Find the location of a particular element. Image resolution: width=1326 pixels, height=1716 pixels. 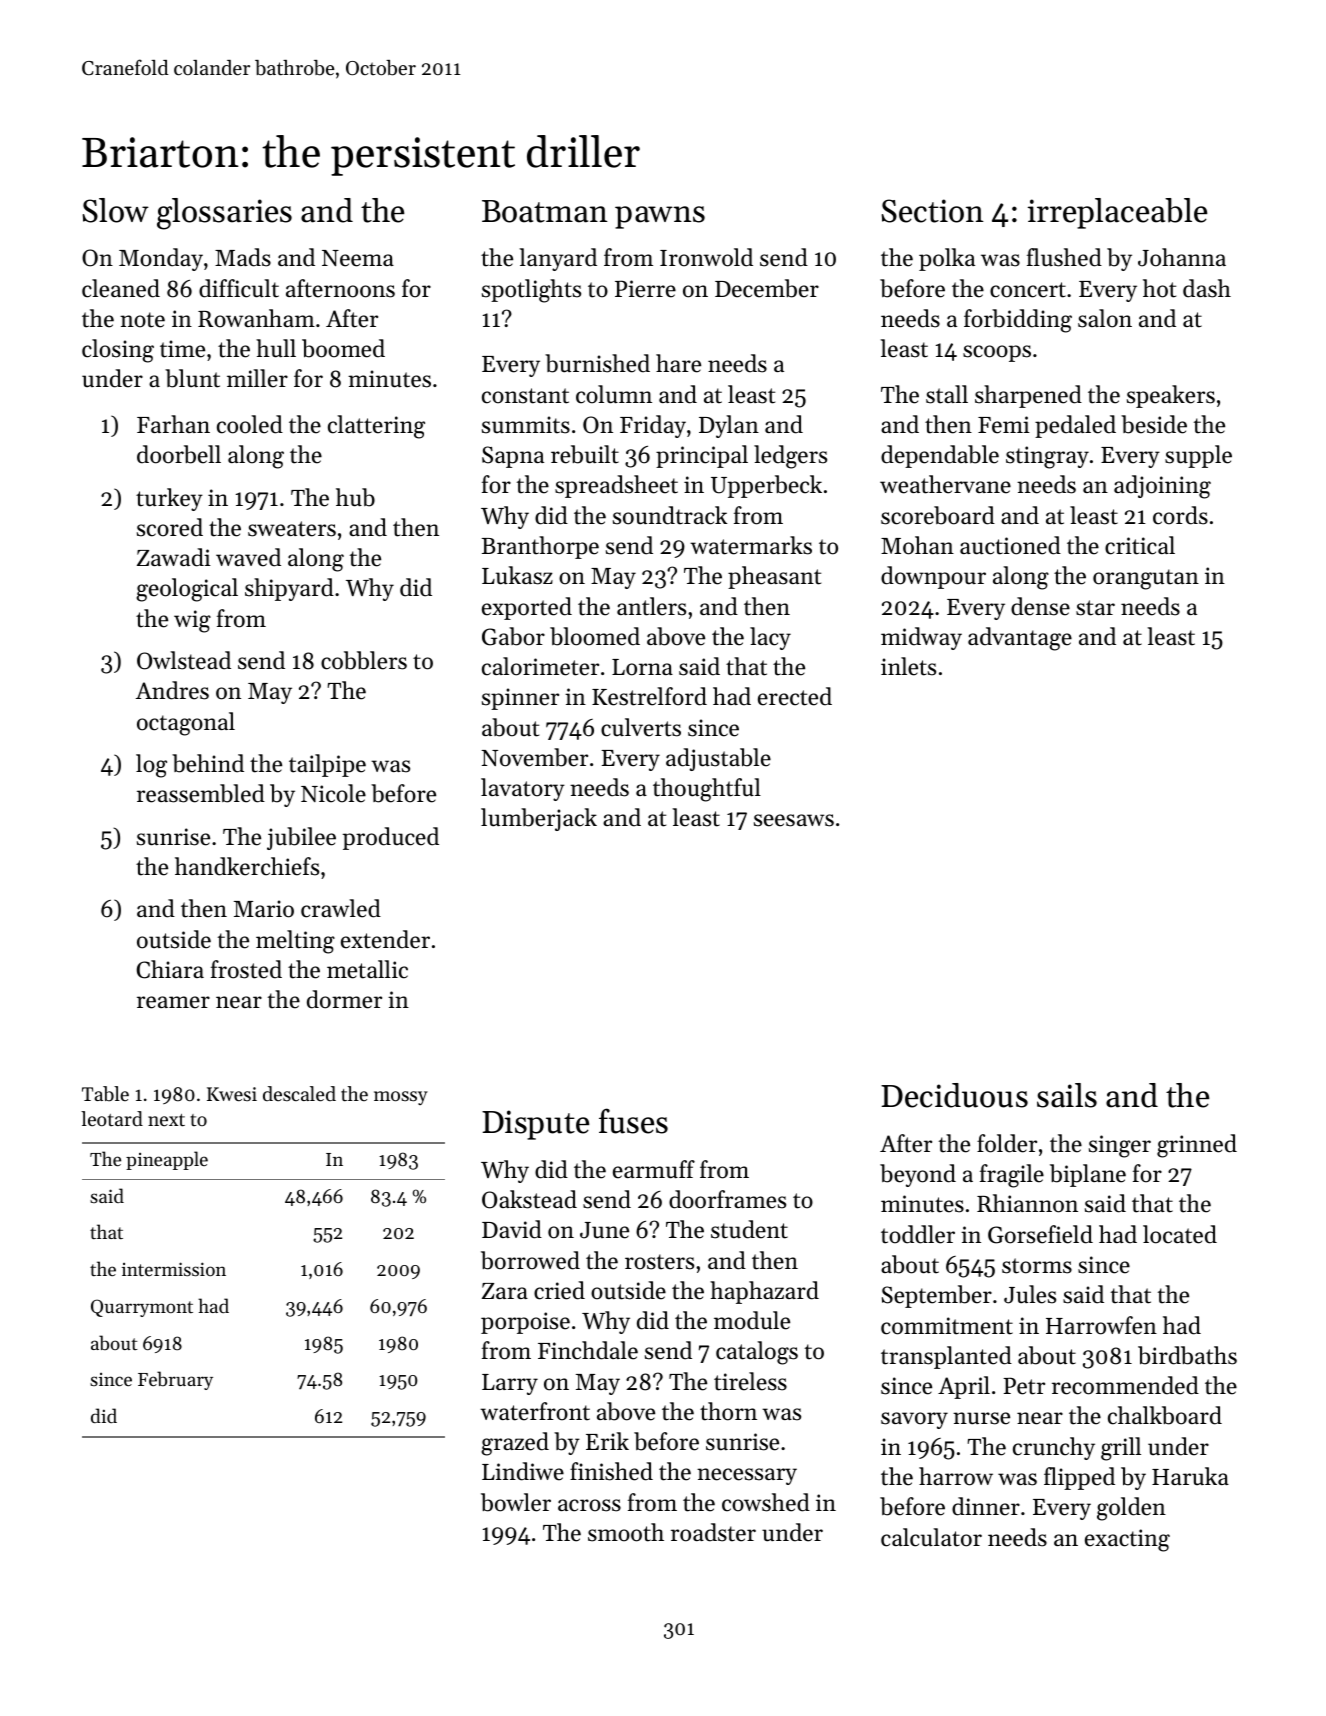

February is located at coordinates (175, 1380).
